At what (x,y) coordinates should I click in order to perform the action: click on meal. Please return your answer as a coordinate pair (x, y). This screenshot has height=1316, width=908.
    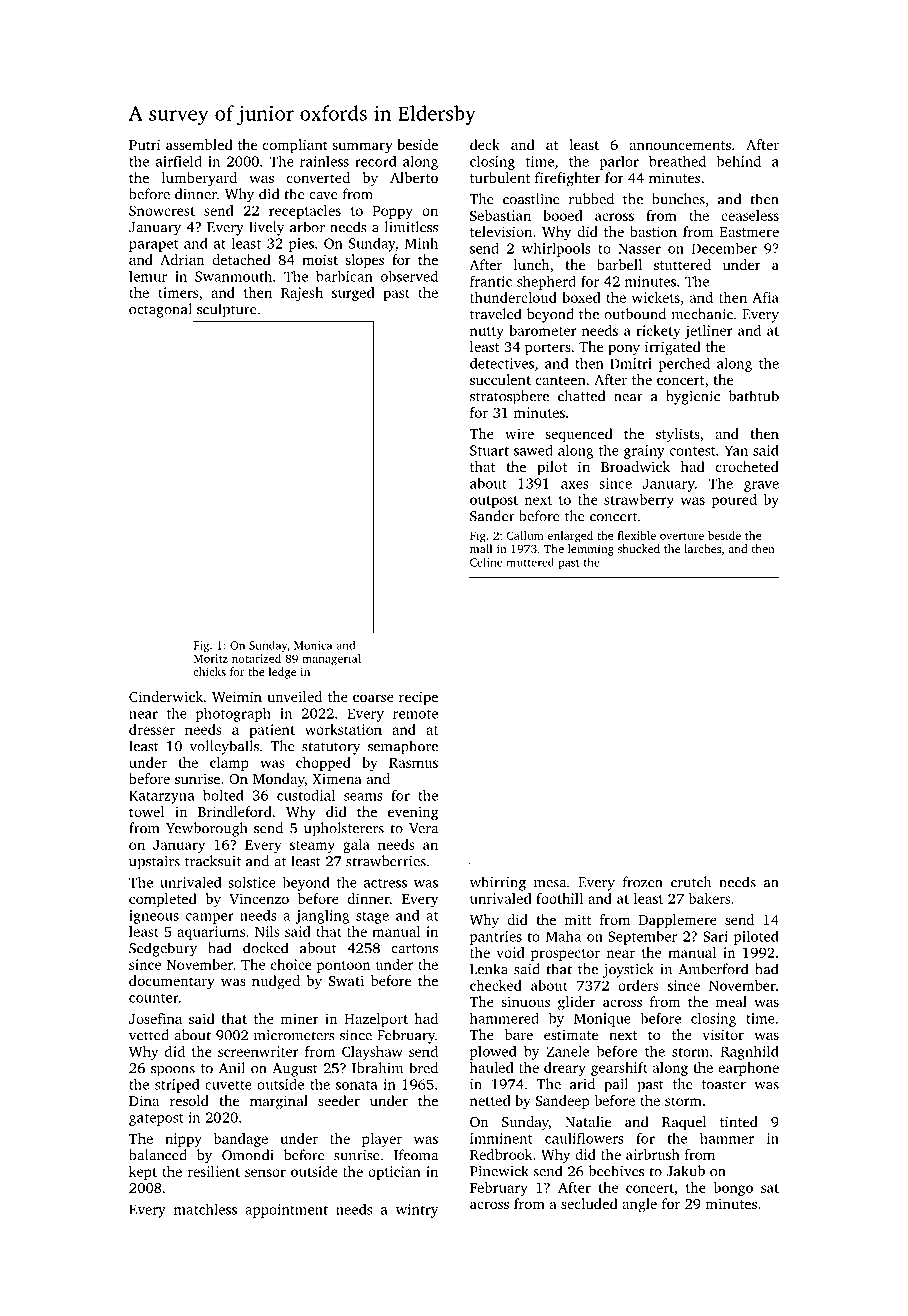
    Looking at the image, I should click on (731, 1001).
